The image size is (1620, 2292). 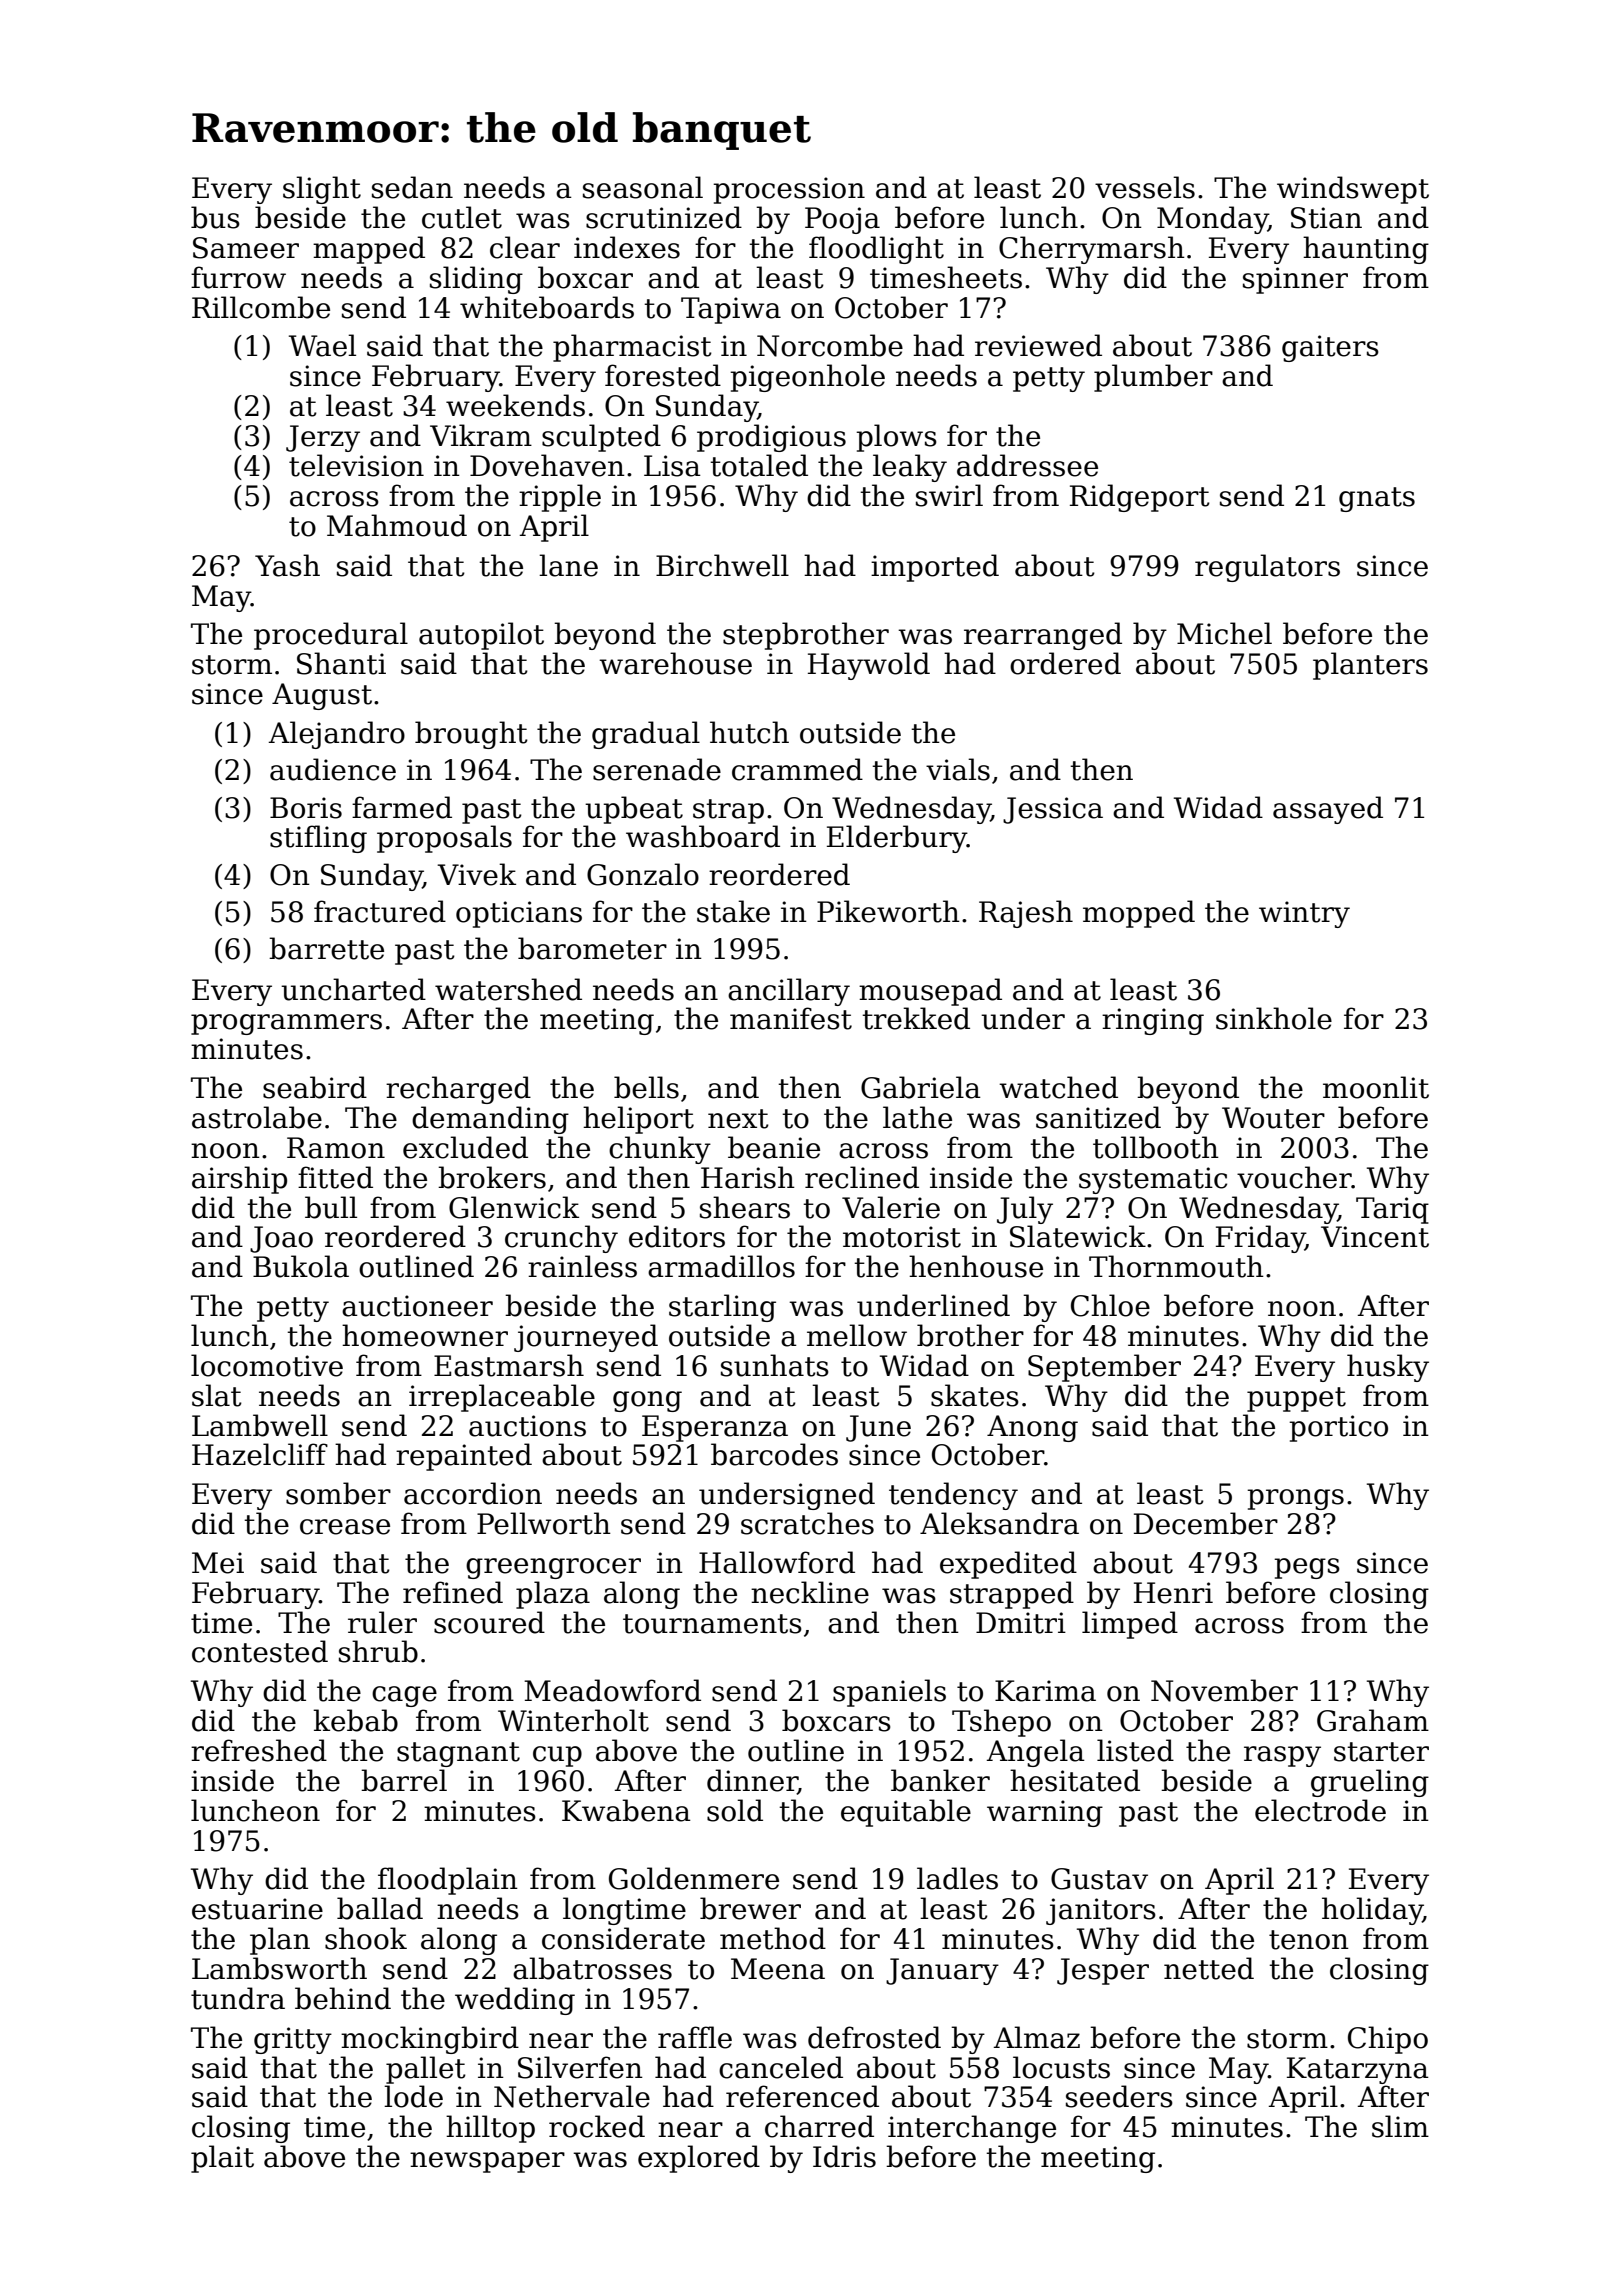 What do you see at coordinates (412, 187) in the screenshot?
I see `sedan` at bounding box center [412, 187].
